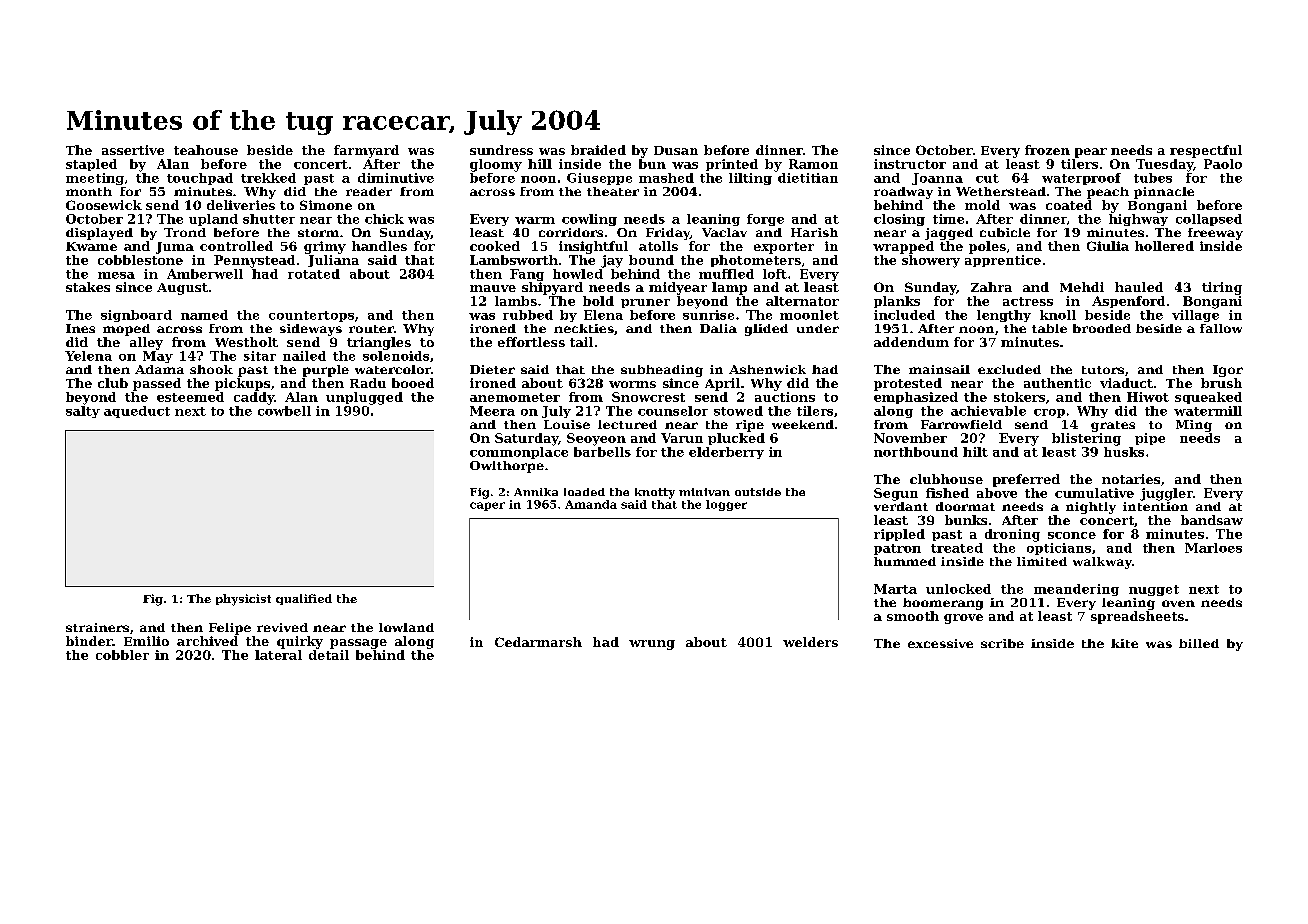 The width and height of the screenshot is (1308, 924). What do you see at coordinates (1124, 452) in the screenshot?
I see `husks` at bounding box center [1124, 452].
